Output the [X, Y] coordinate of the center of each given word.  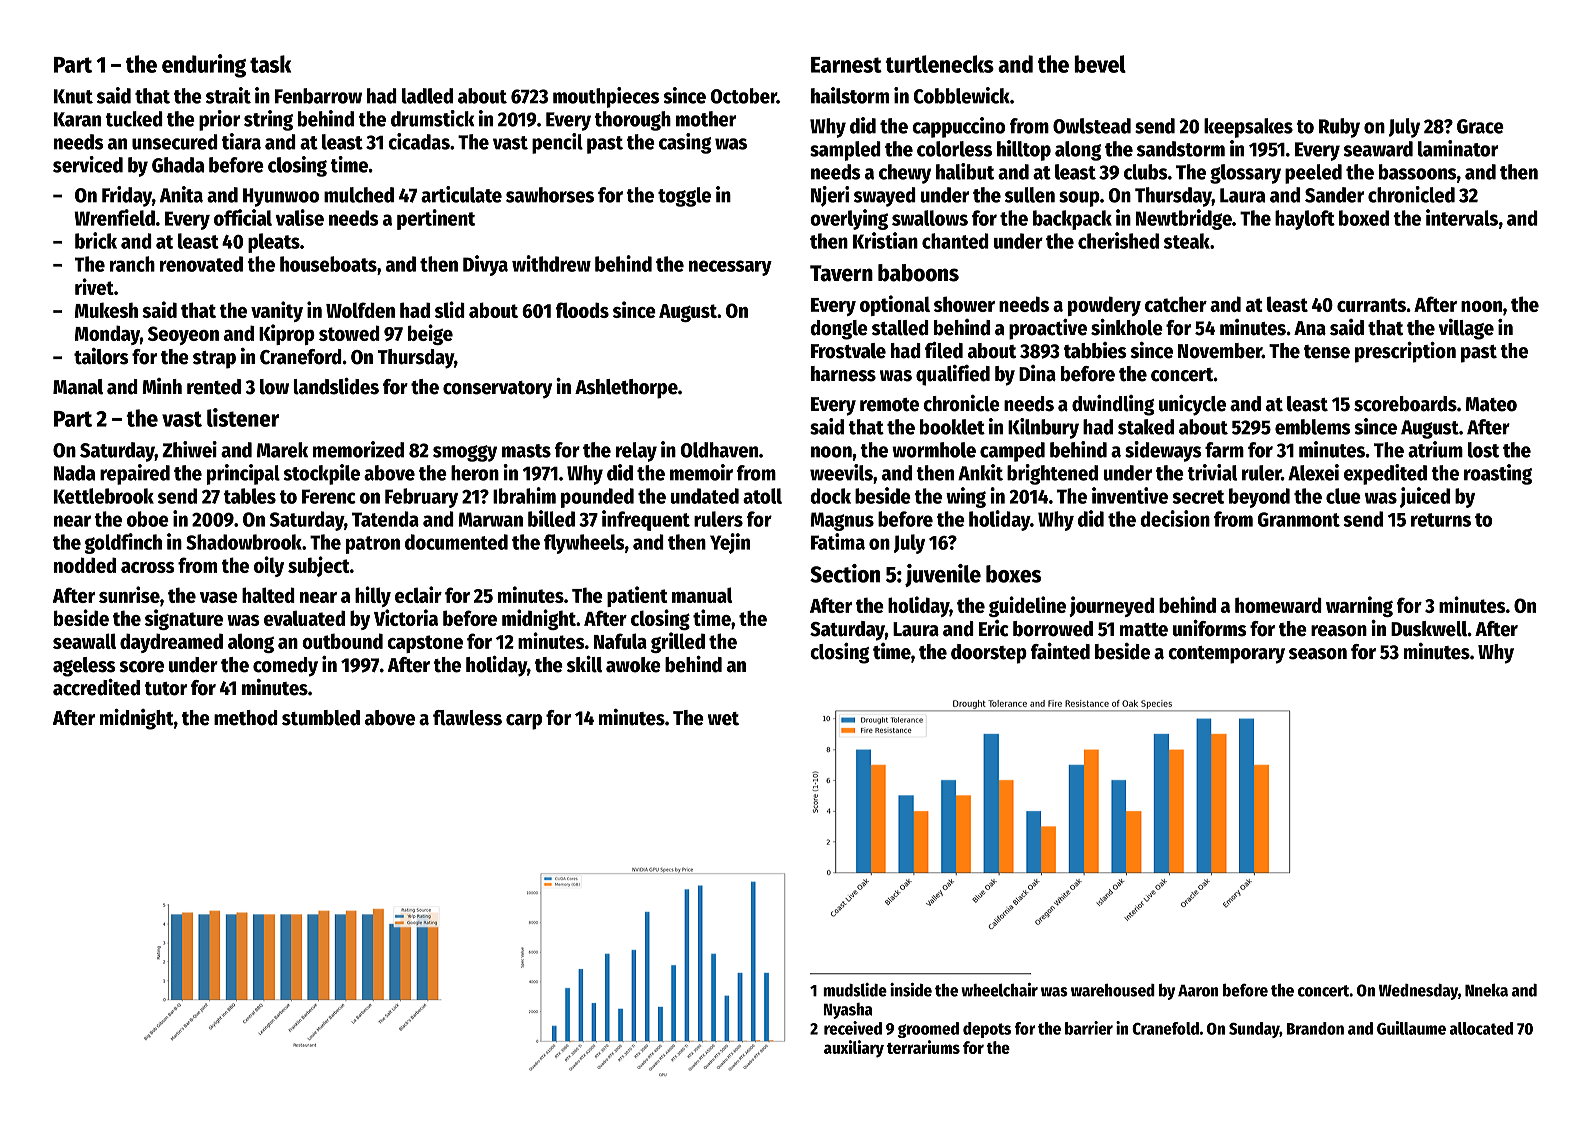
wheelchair [999, 990]
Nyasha [847, 1011]
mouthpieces [606, 97]
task [270, 64]
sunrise [129, 594]
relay [636, 452]
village [1466, 329]
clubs [1146, 172]
